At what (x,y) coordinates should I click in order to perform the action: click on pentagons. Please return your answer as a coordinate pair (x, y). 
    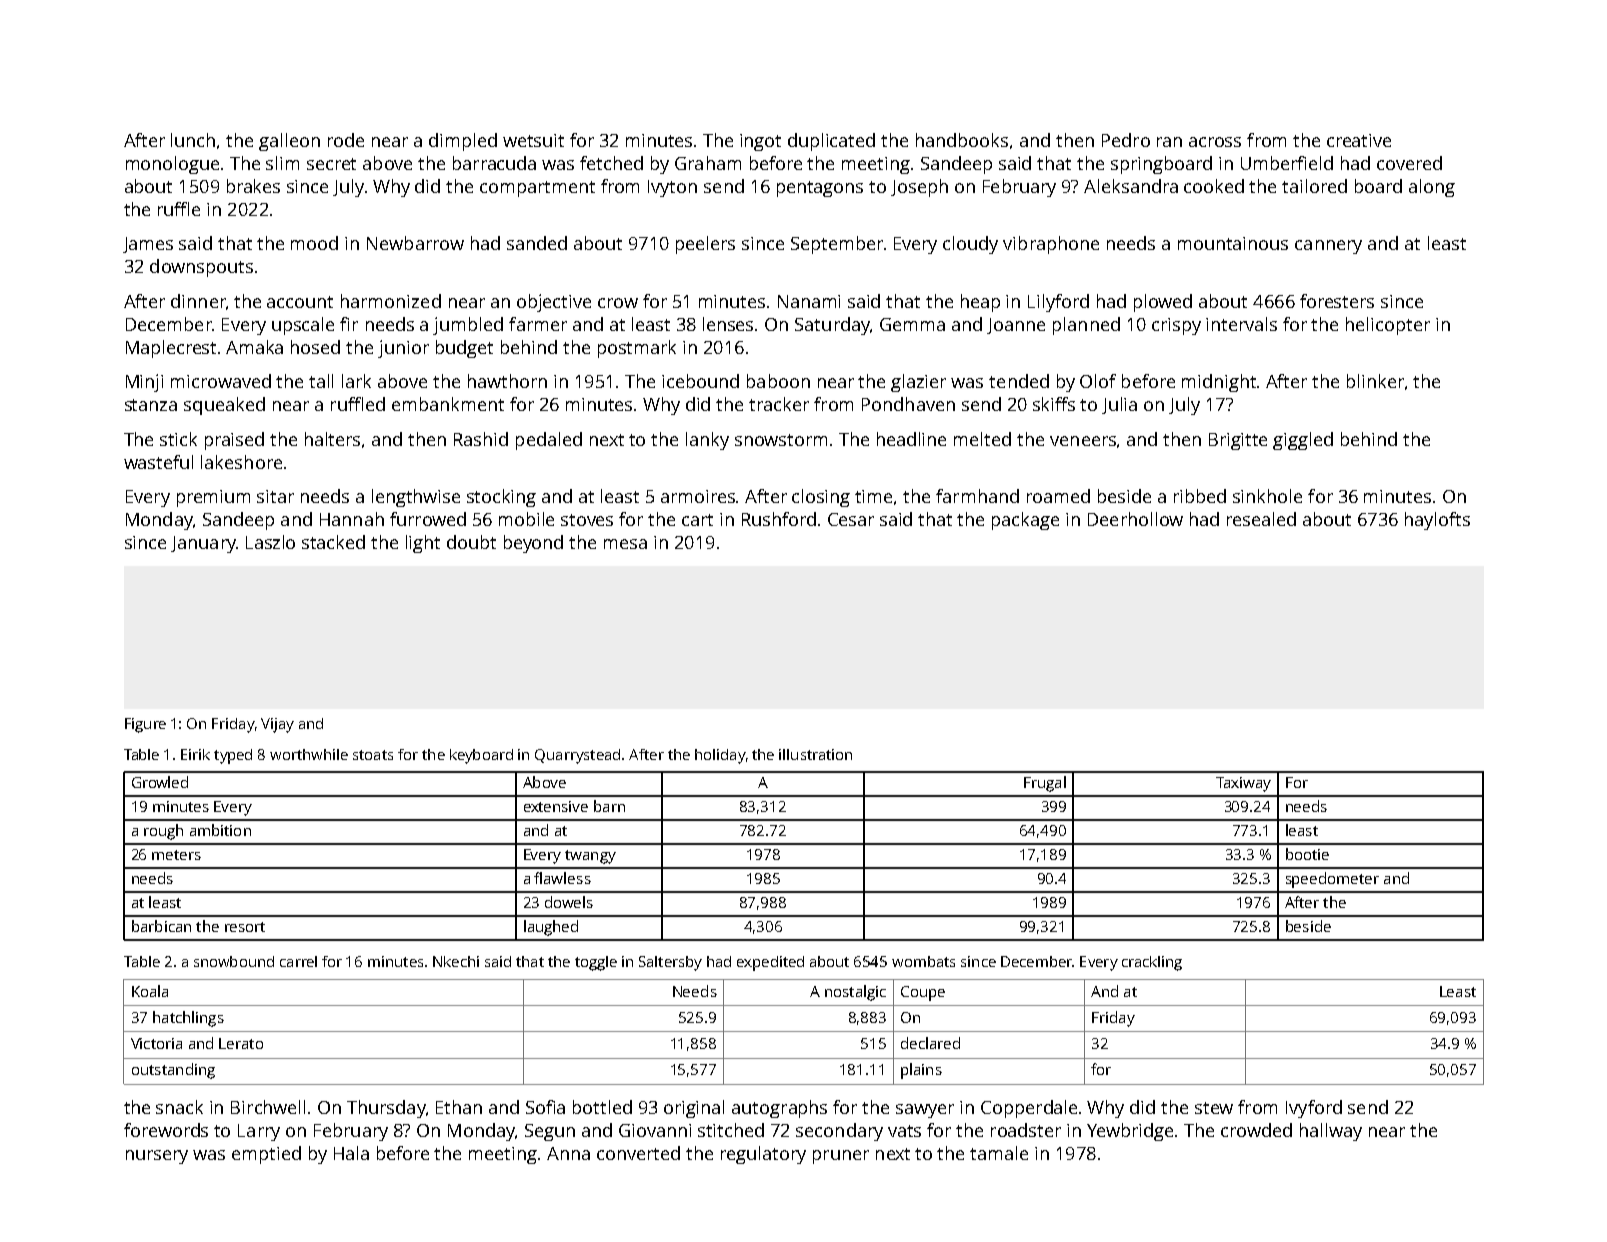
    Looking at the image, I should click on (820, 189).
